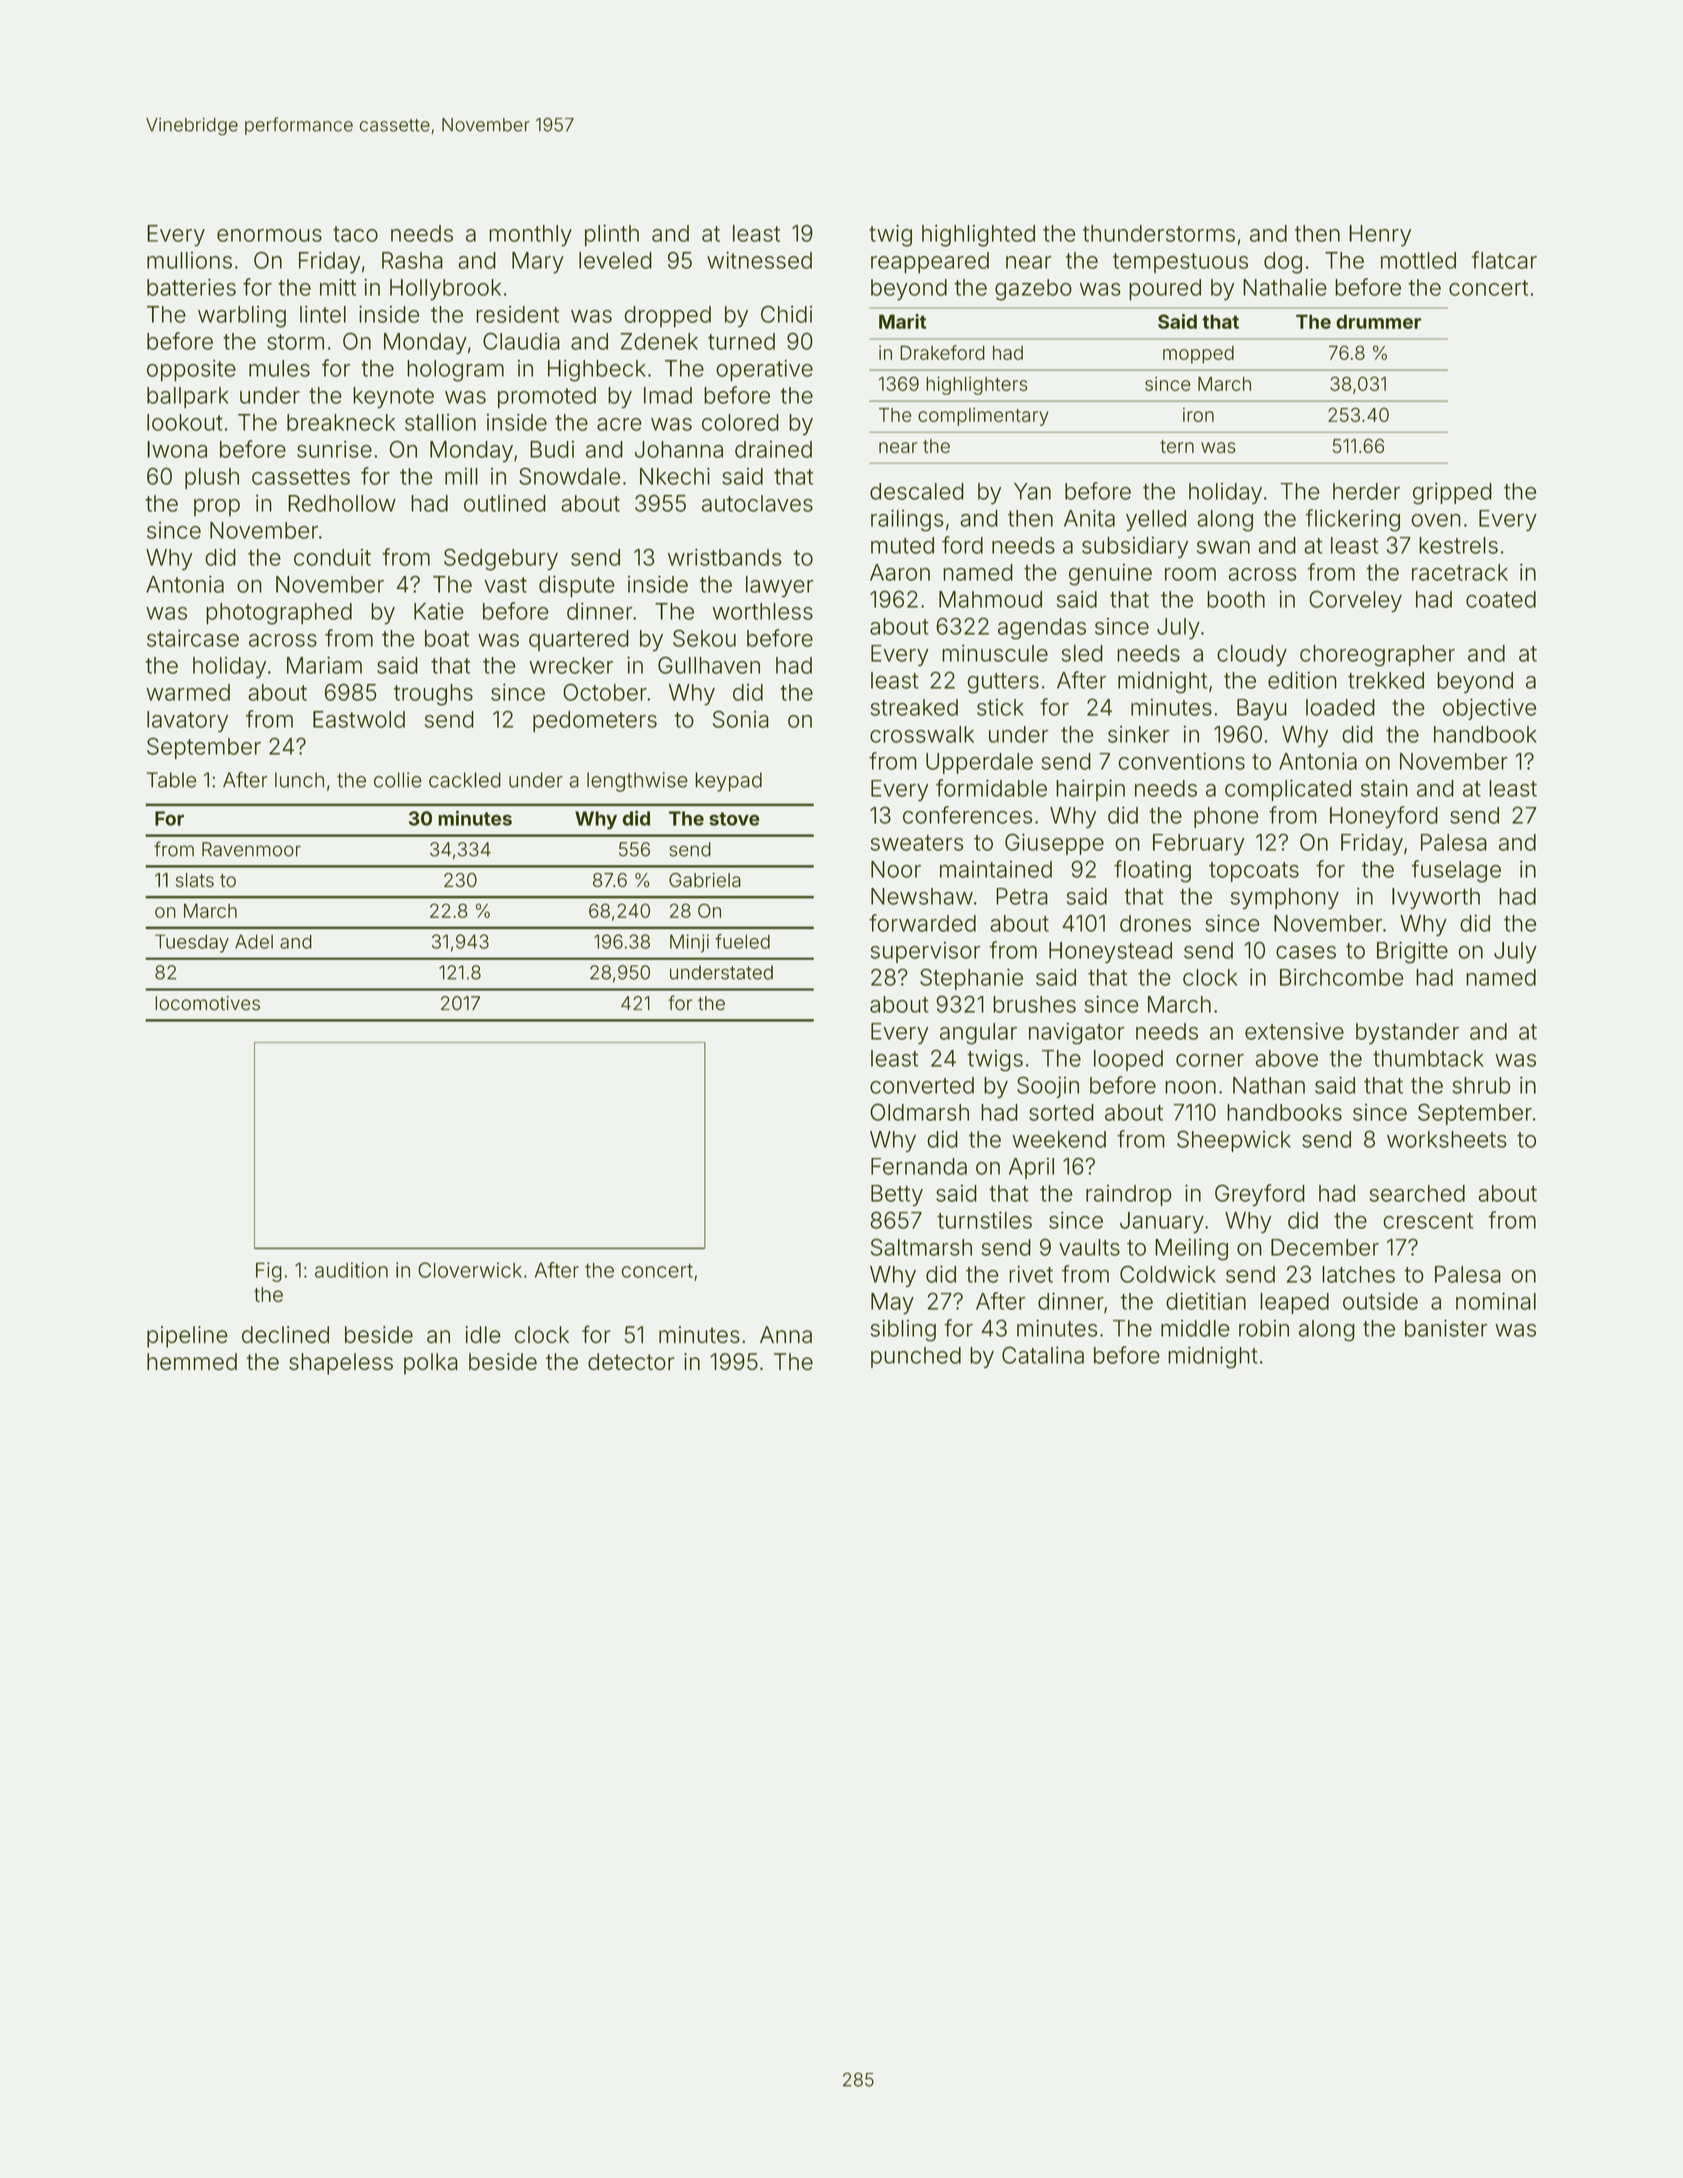  I want to click on shapeless, so click(341, 1364).
